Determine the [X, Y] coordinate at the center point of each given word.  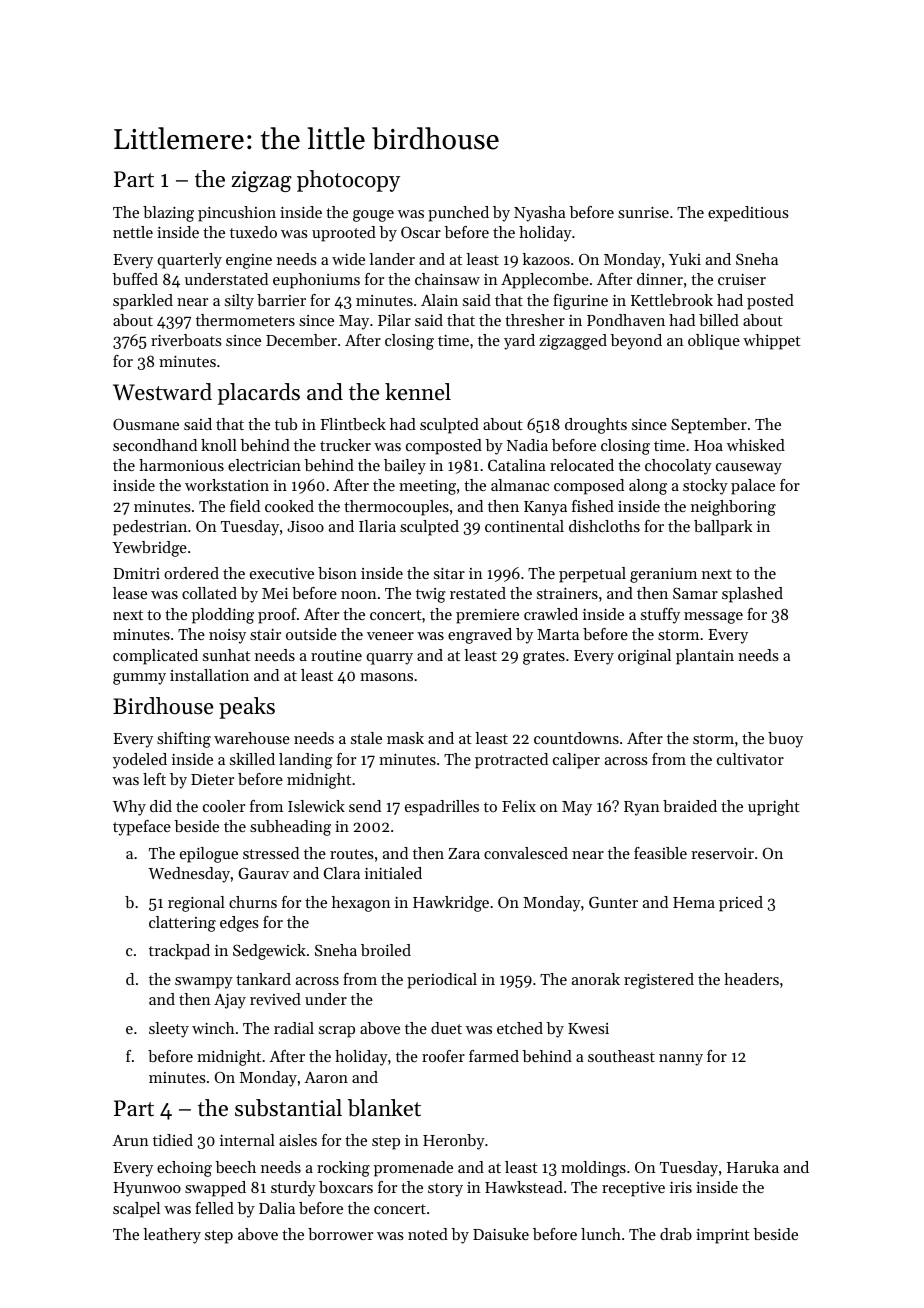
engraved [480, 636]
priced [741, 904]
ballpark [723, 528]
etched [520, 1028]
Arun [130, 1140]
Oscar [421, 232]
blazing [168, 214]
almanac [520, 485]
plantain [705, 657]
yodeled [140, 761]
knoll [219, 445]
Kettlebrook [672, 300]
